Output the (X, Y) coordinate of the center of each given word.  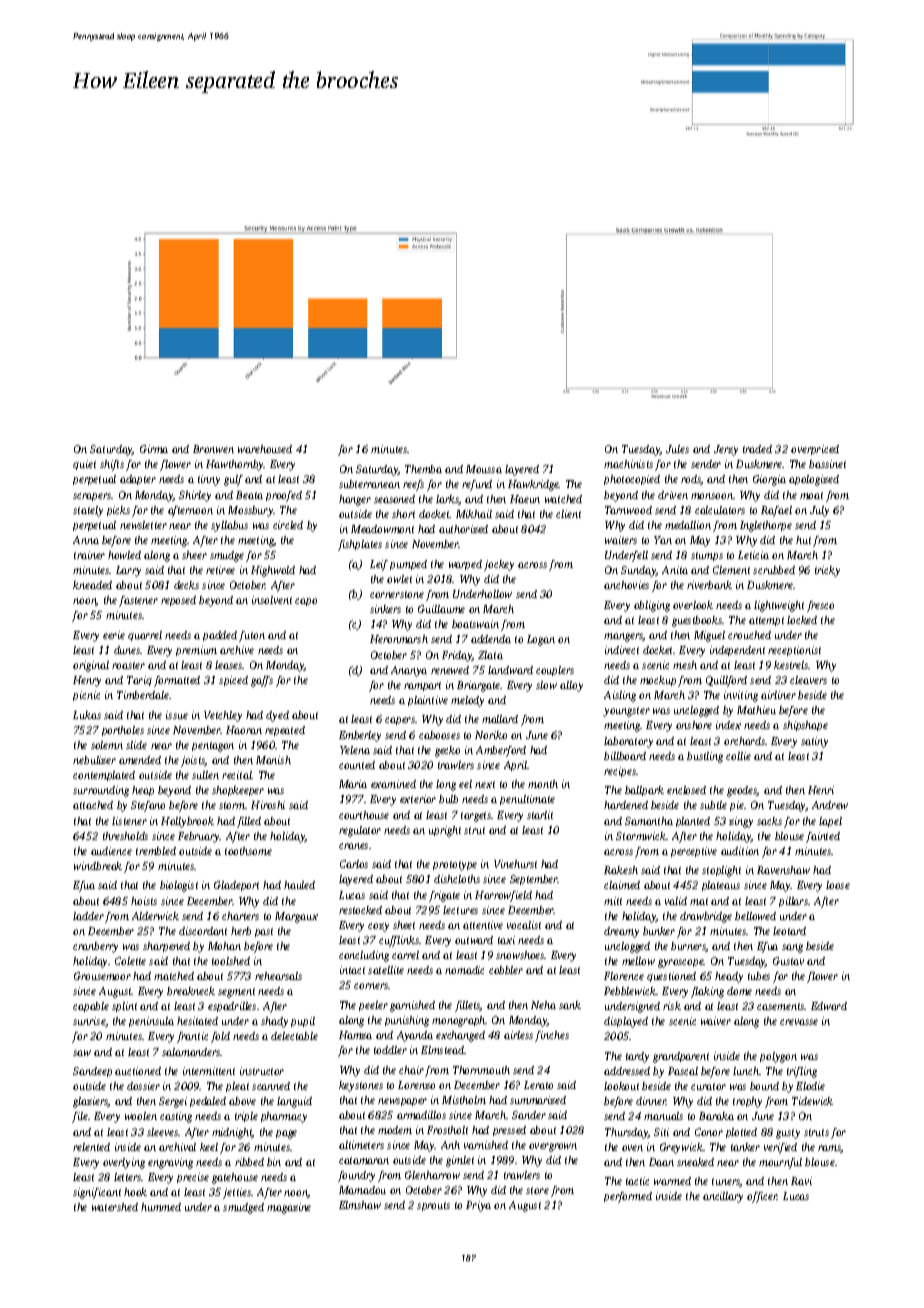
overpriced (815, 450)
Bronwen (213, 449)
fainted (823, 837)
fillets (468, 1006)
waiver (716, 1021)
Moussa (484, 469)
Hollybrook (187, 822)
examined (393, 784)
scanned (271, 1086)
